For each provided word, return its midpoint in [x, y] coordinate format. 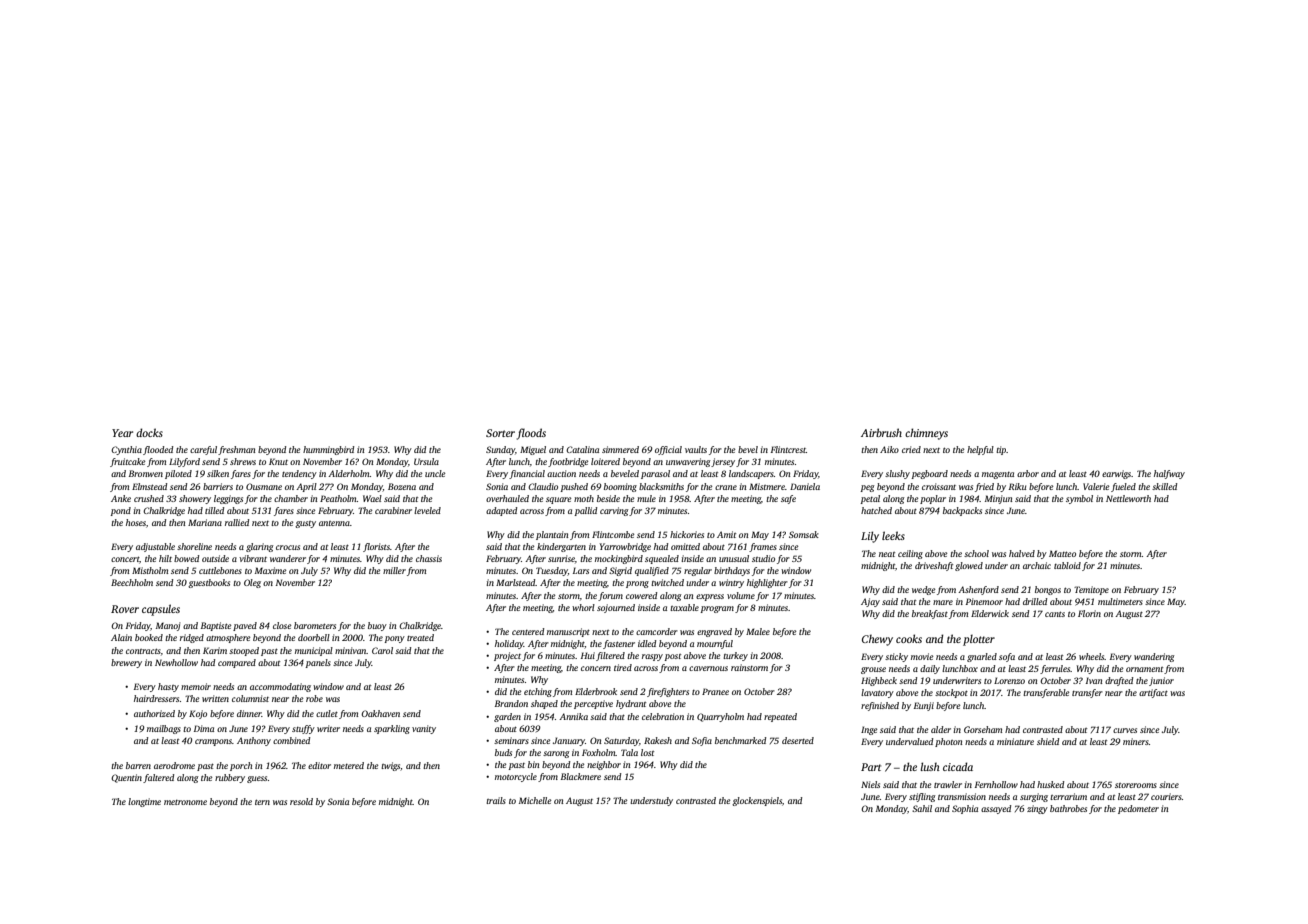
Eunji [924, 706]
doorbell [314, 637]
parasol [655, 474]
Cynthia [126, 450]
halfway [1169, 474]
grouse [873, 670]
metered [349, 765]
